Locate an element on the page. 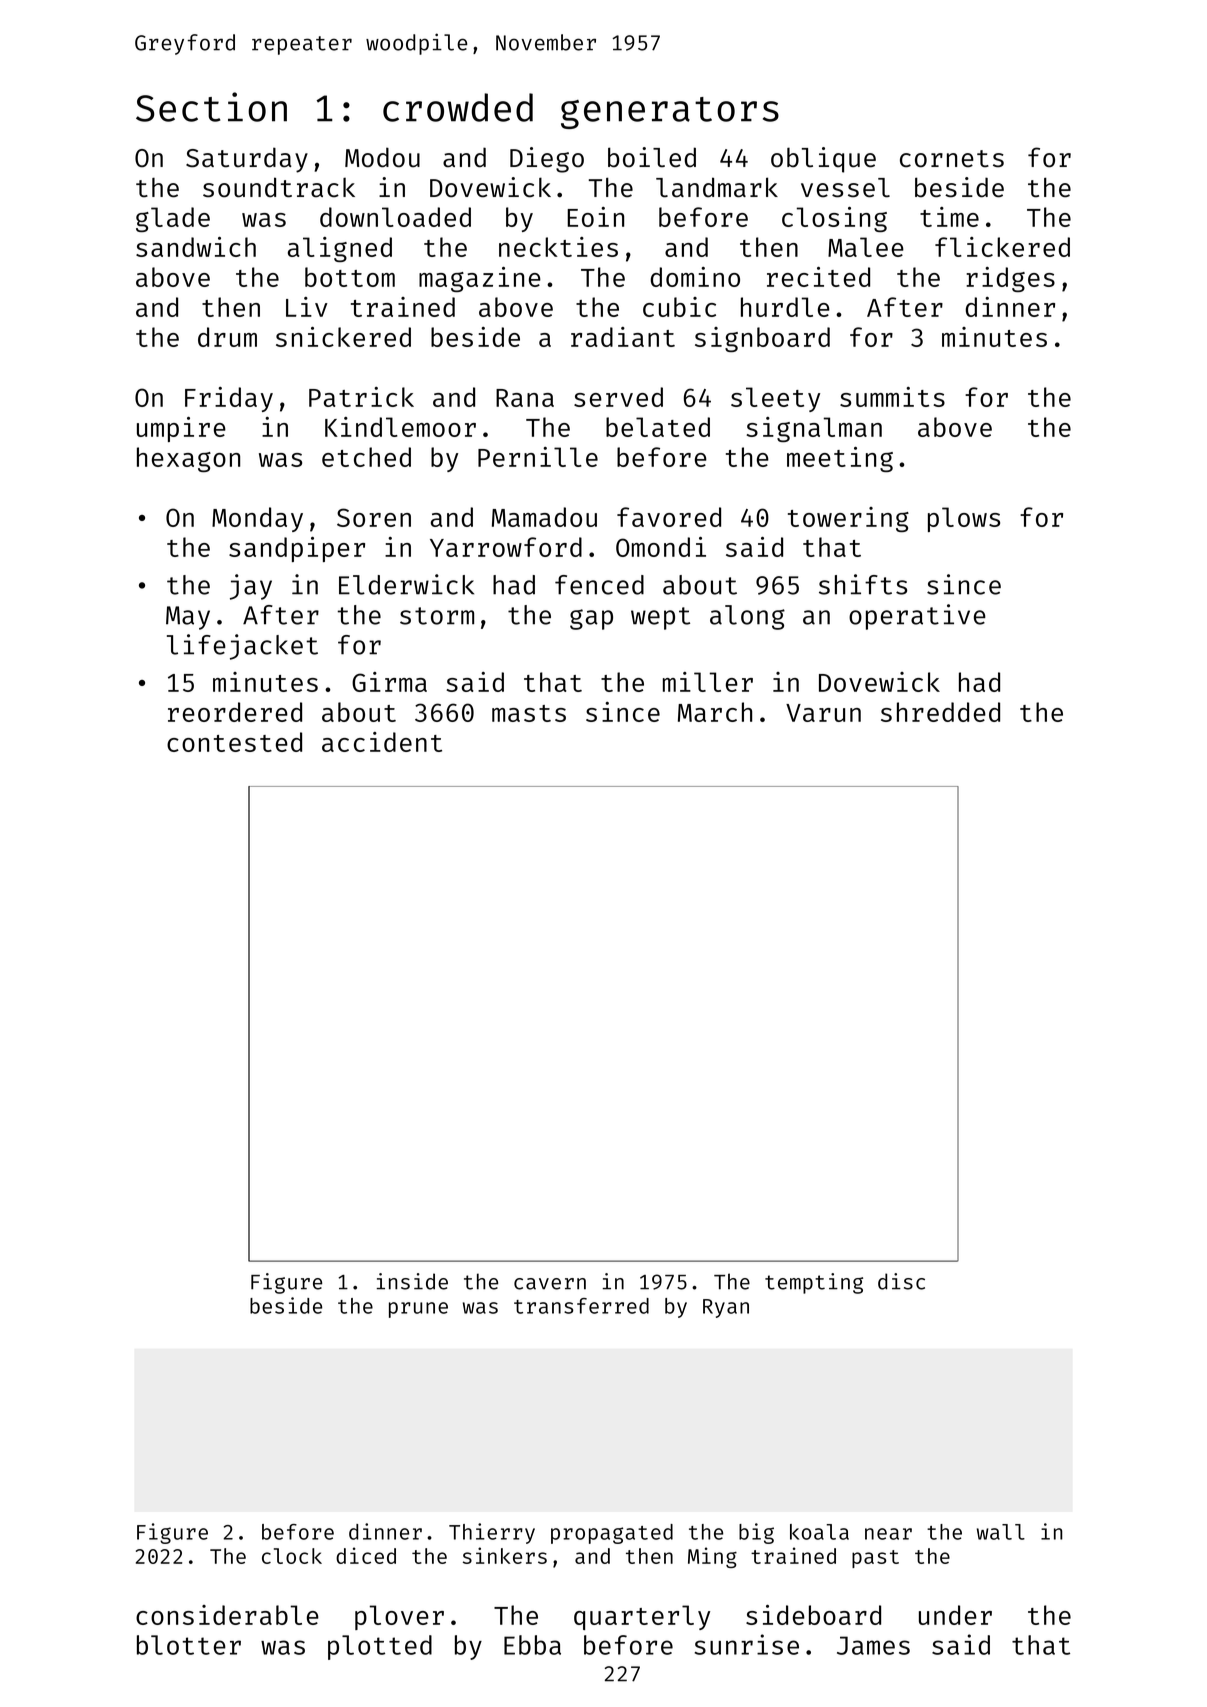  Section is located at coordinates (211, 107).
